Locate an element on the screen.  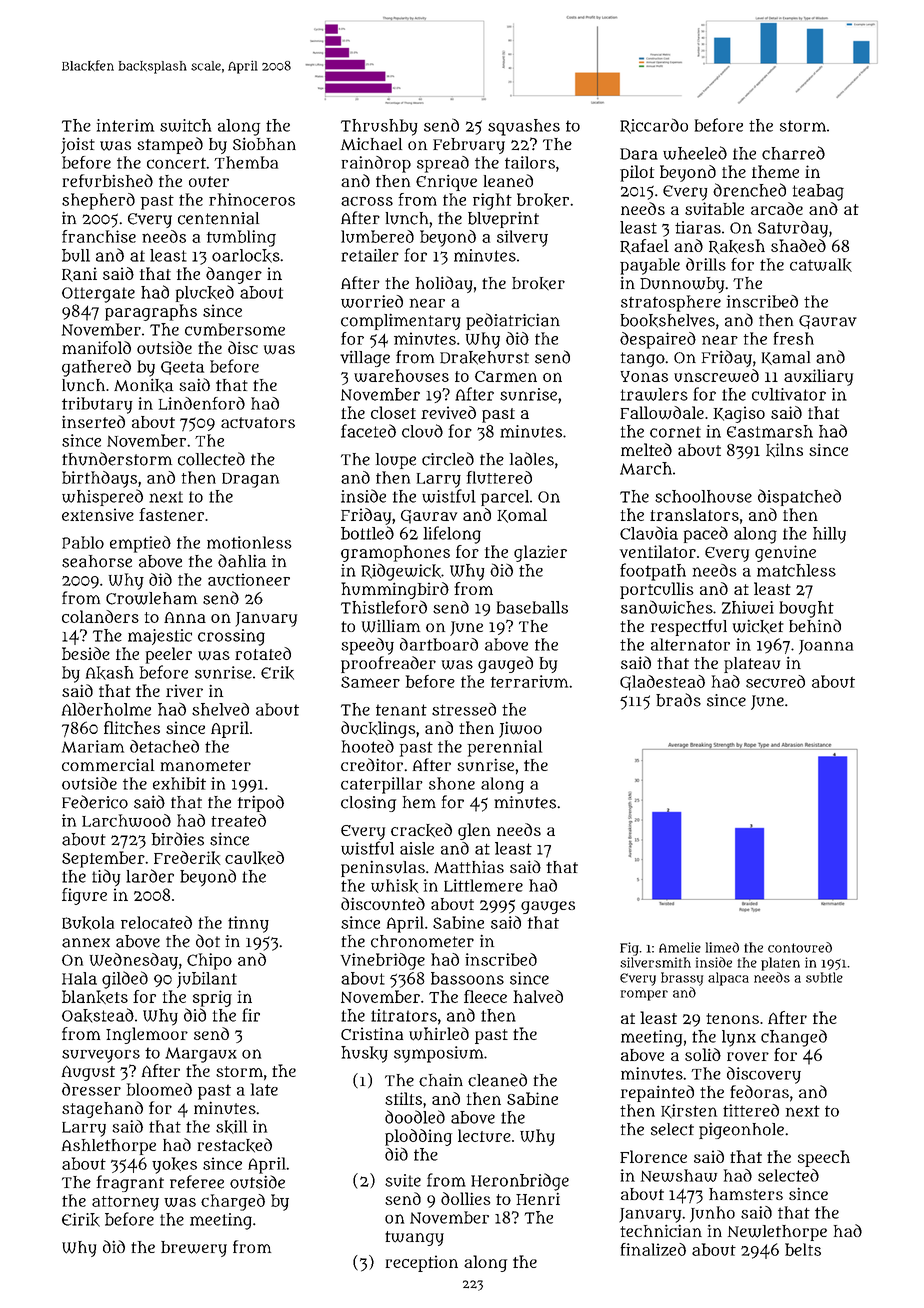
teabag is located at coordinates (818, 192).
